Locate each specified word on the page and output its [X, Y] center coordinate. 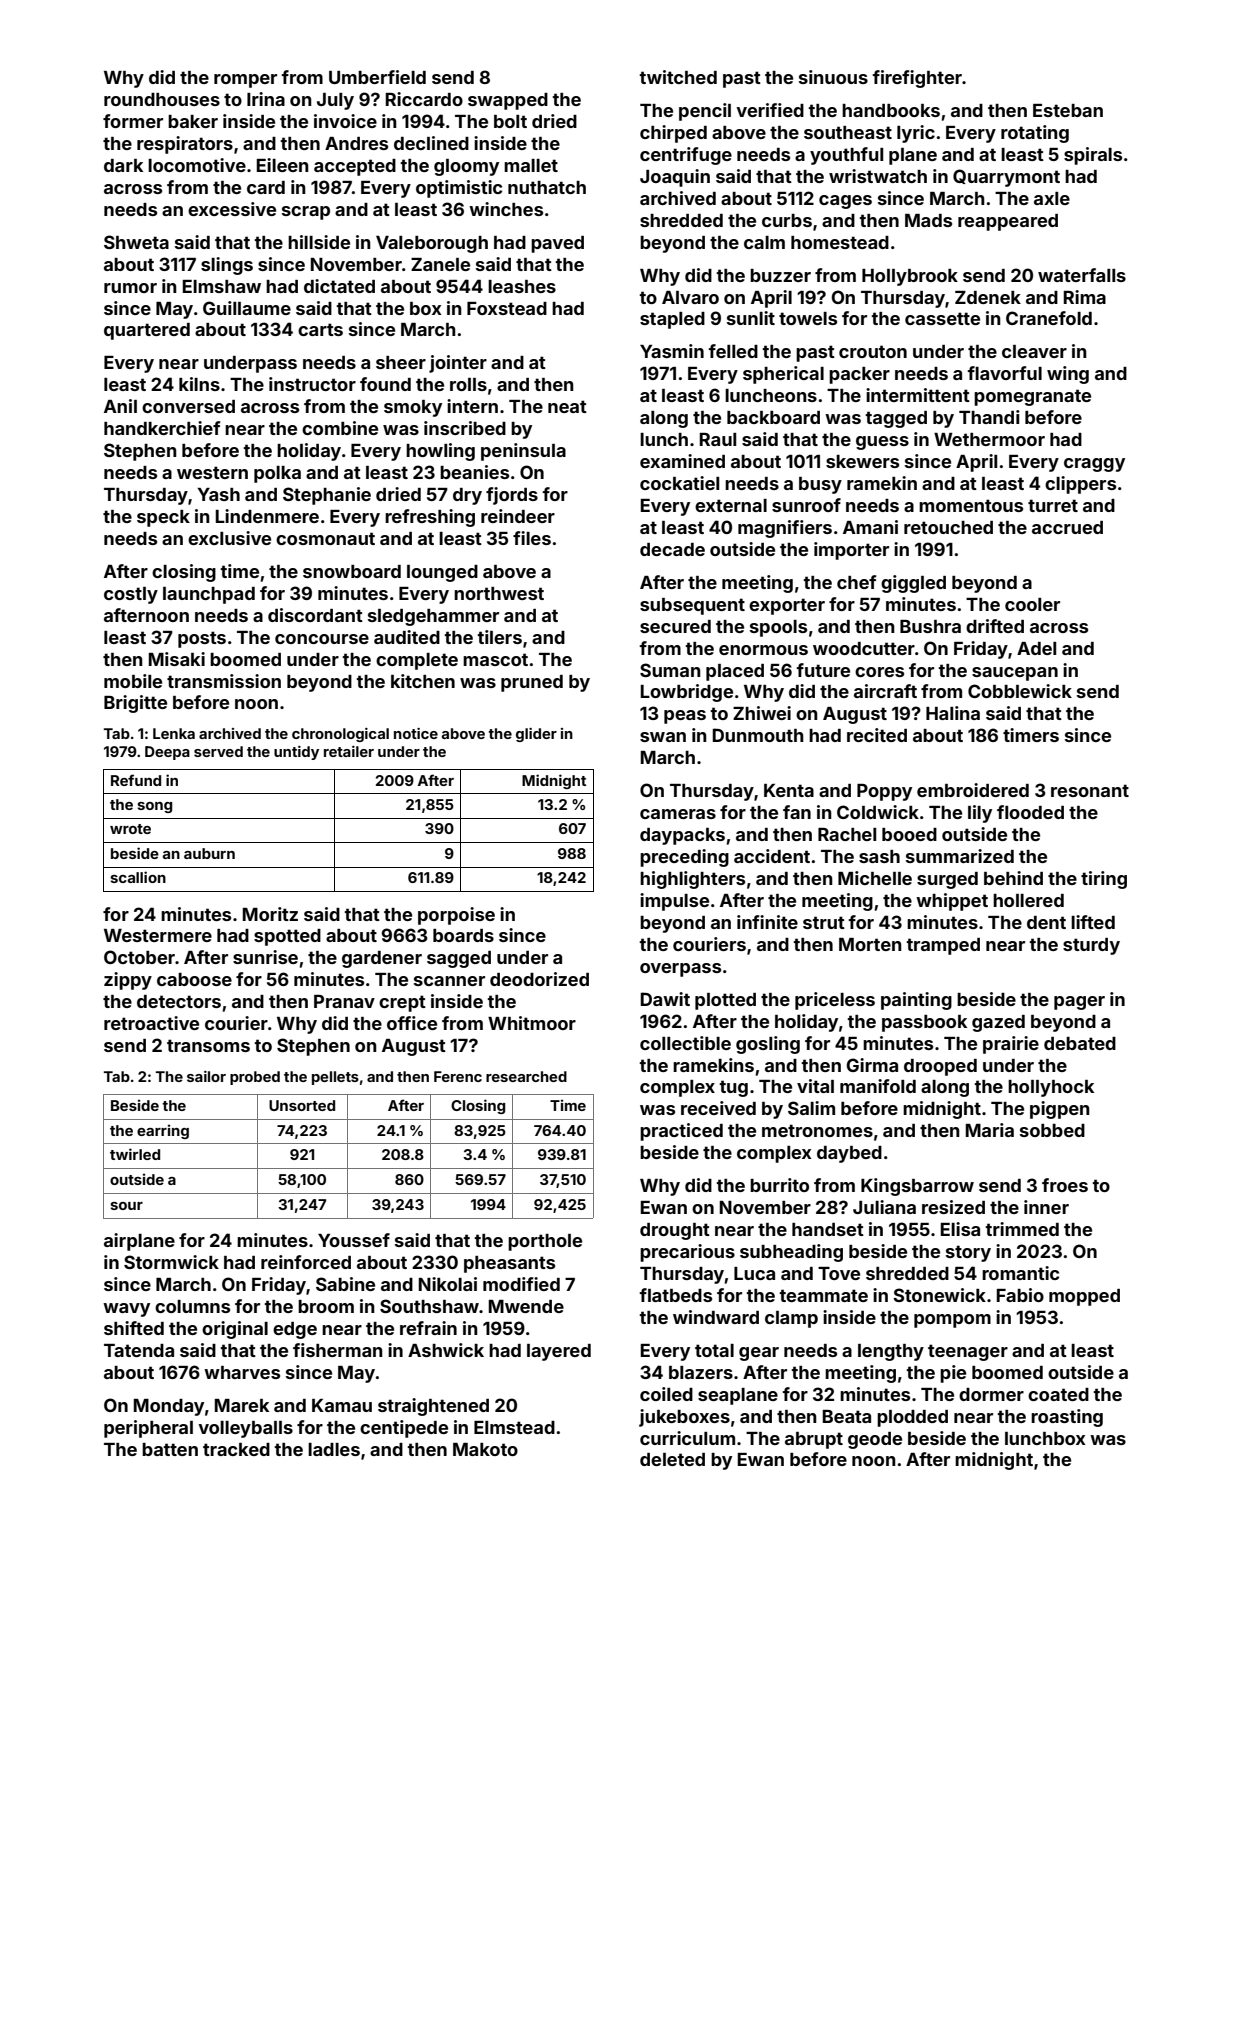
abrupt [814, 1440]
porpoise [456, 916]
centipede [404, 1429]
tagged [896, 419]
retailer [349, 751]
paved [557, 244]
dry [467, 496]
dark [123, 165]
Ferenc [458, 1076]
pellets [335, 1078]
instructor [312, 384]
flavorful [1004, 373]
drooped [940, 1067]
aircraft [885, 691]
